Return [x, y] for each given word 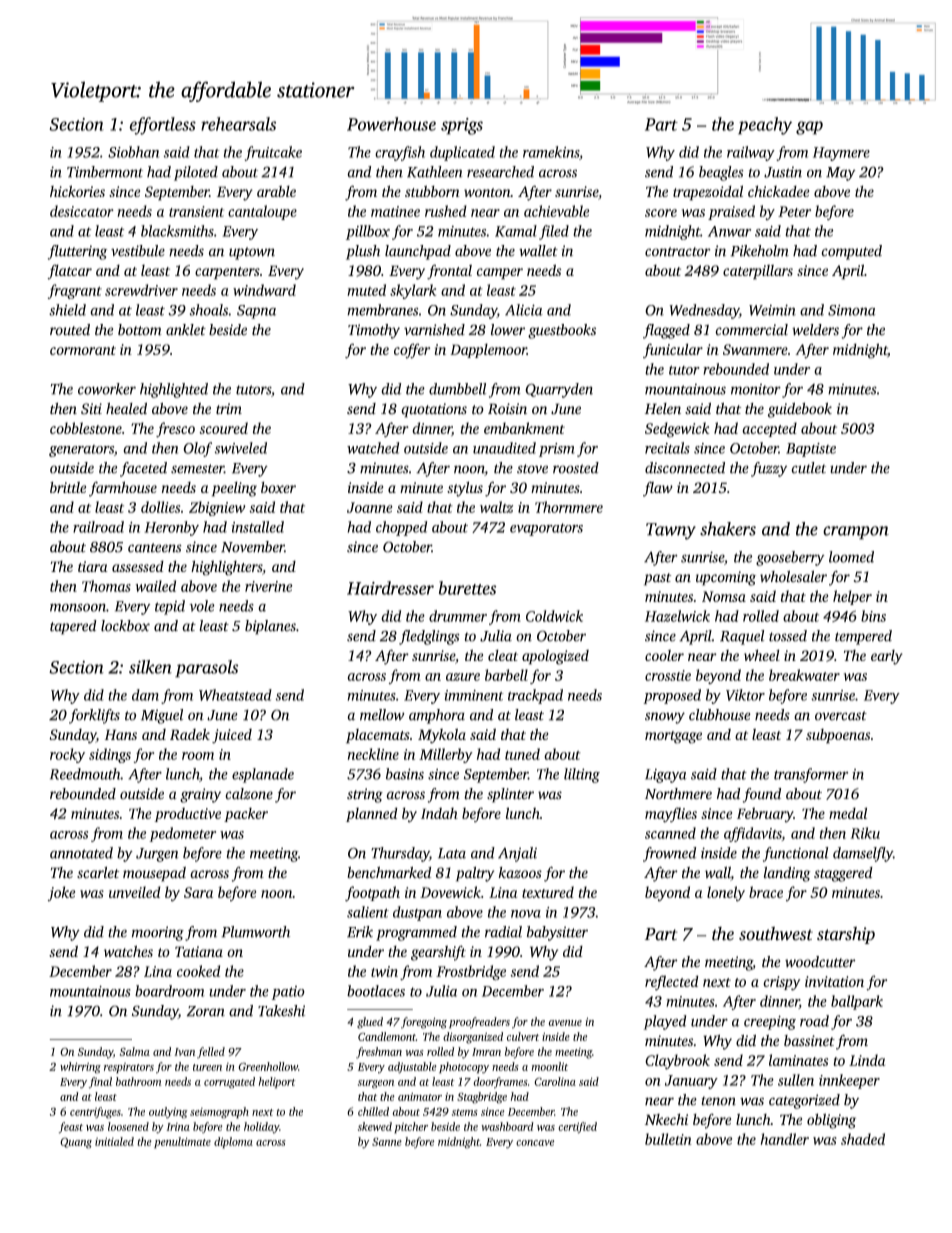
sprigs [462, 126]
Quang [76, 1143]
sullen [796, 1080]
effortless [162, 126]
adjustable [412, 1068]
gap [809, 128]
